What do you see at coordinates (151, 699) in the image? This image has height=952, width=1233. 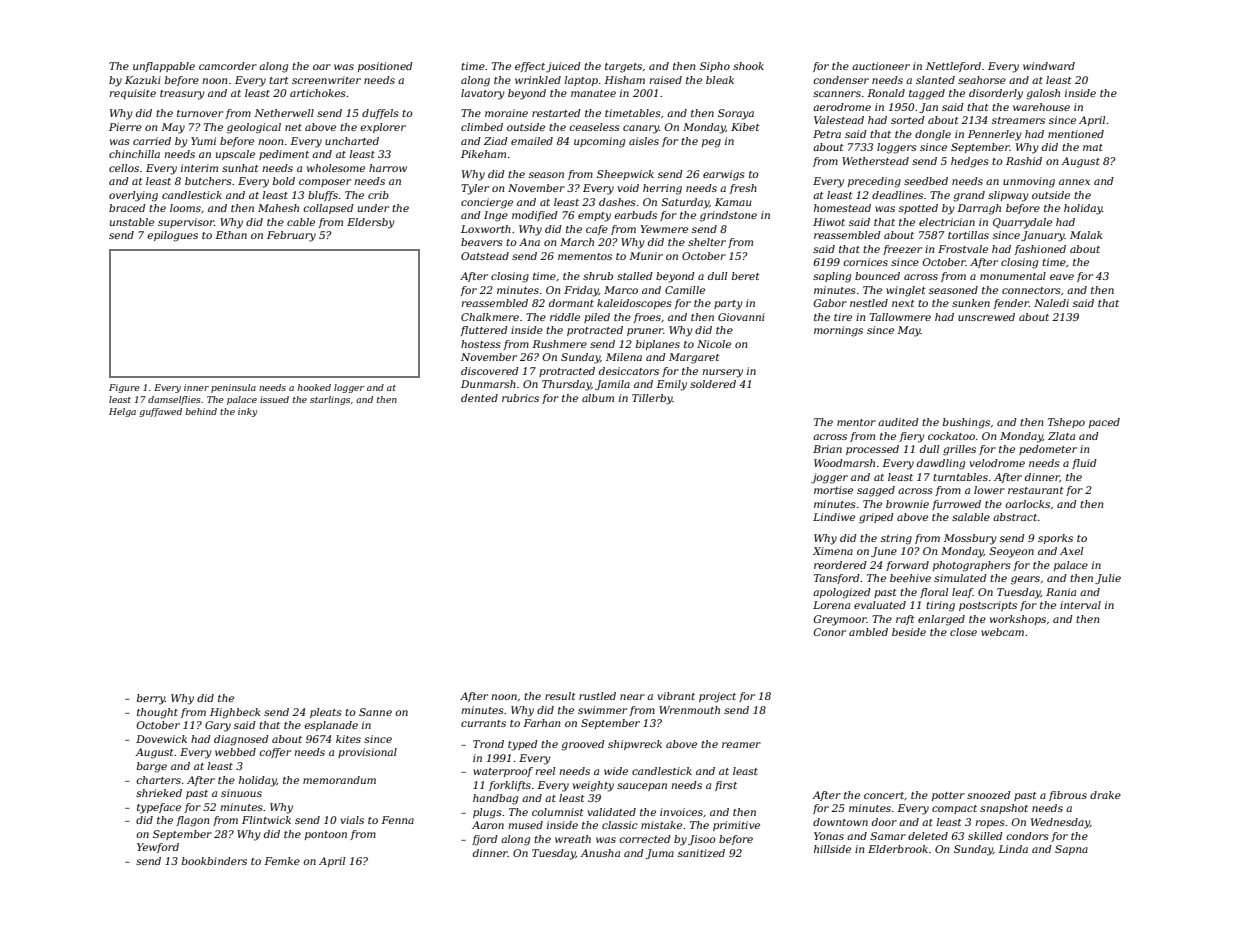 I see `berry` at bounding box center [151, 699].
